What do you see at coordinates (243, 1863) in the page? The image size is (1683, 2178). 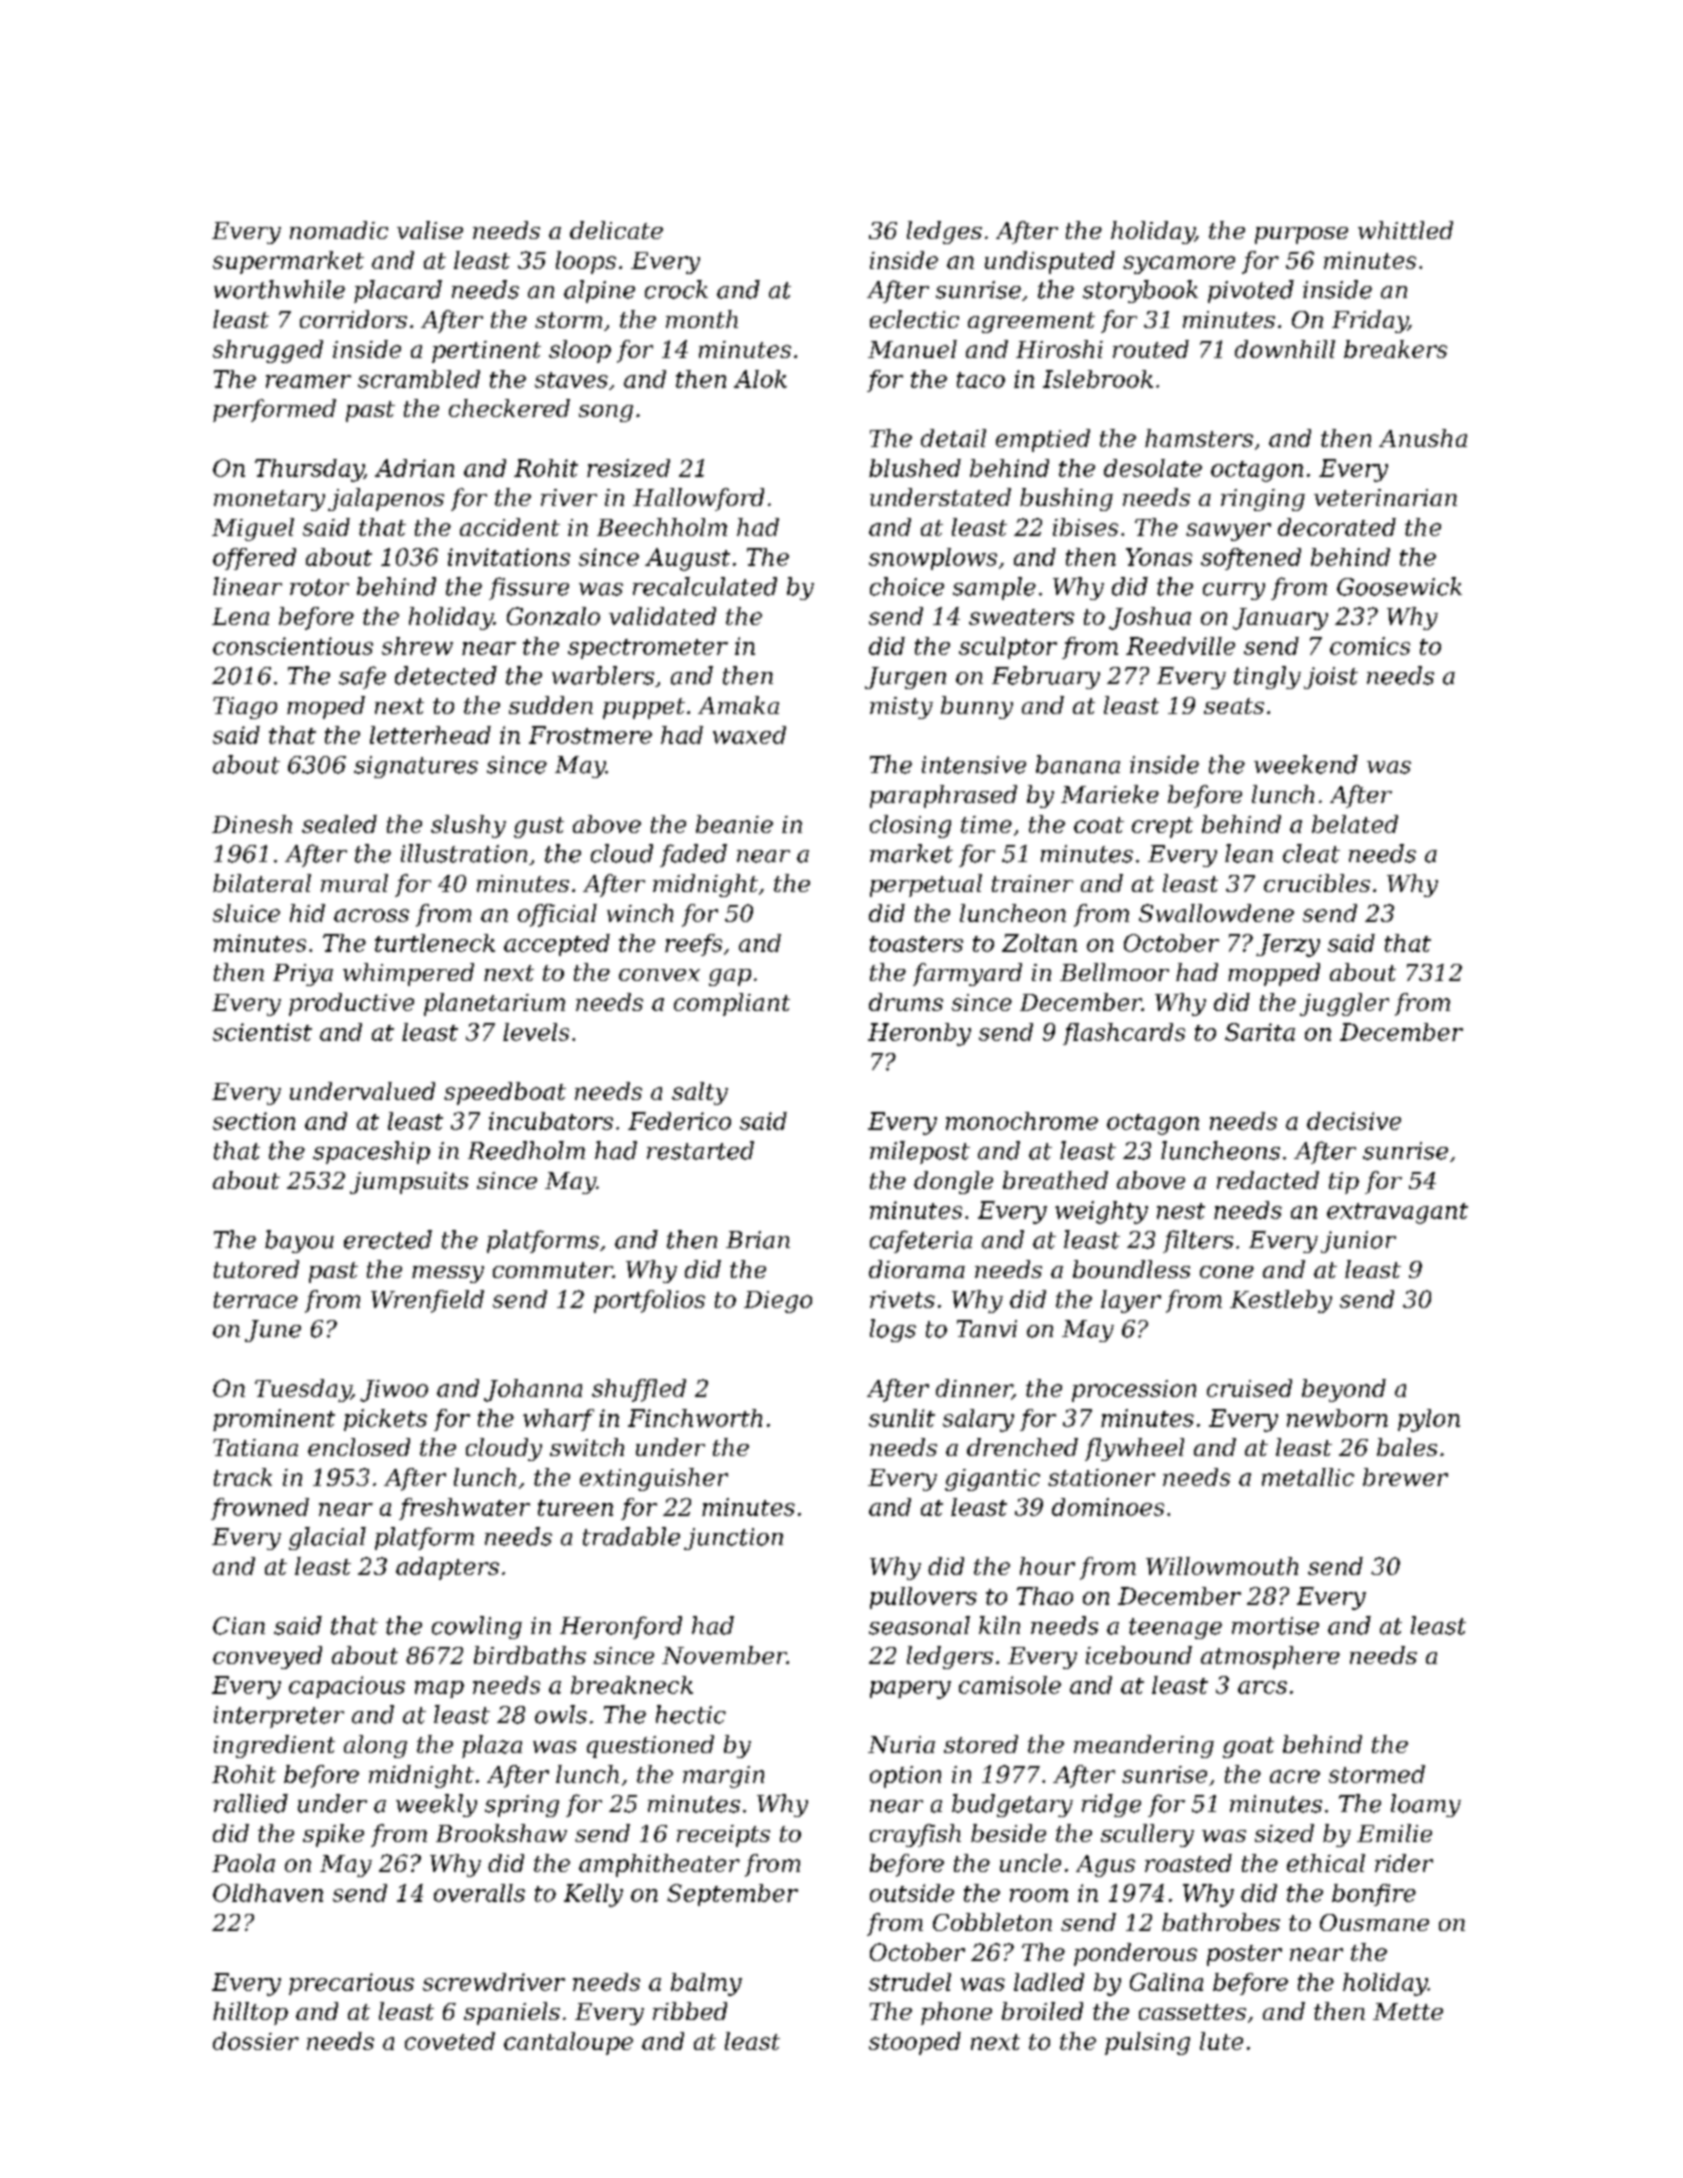 I see `Paola` at bounding box center [243, 1863].
